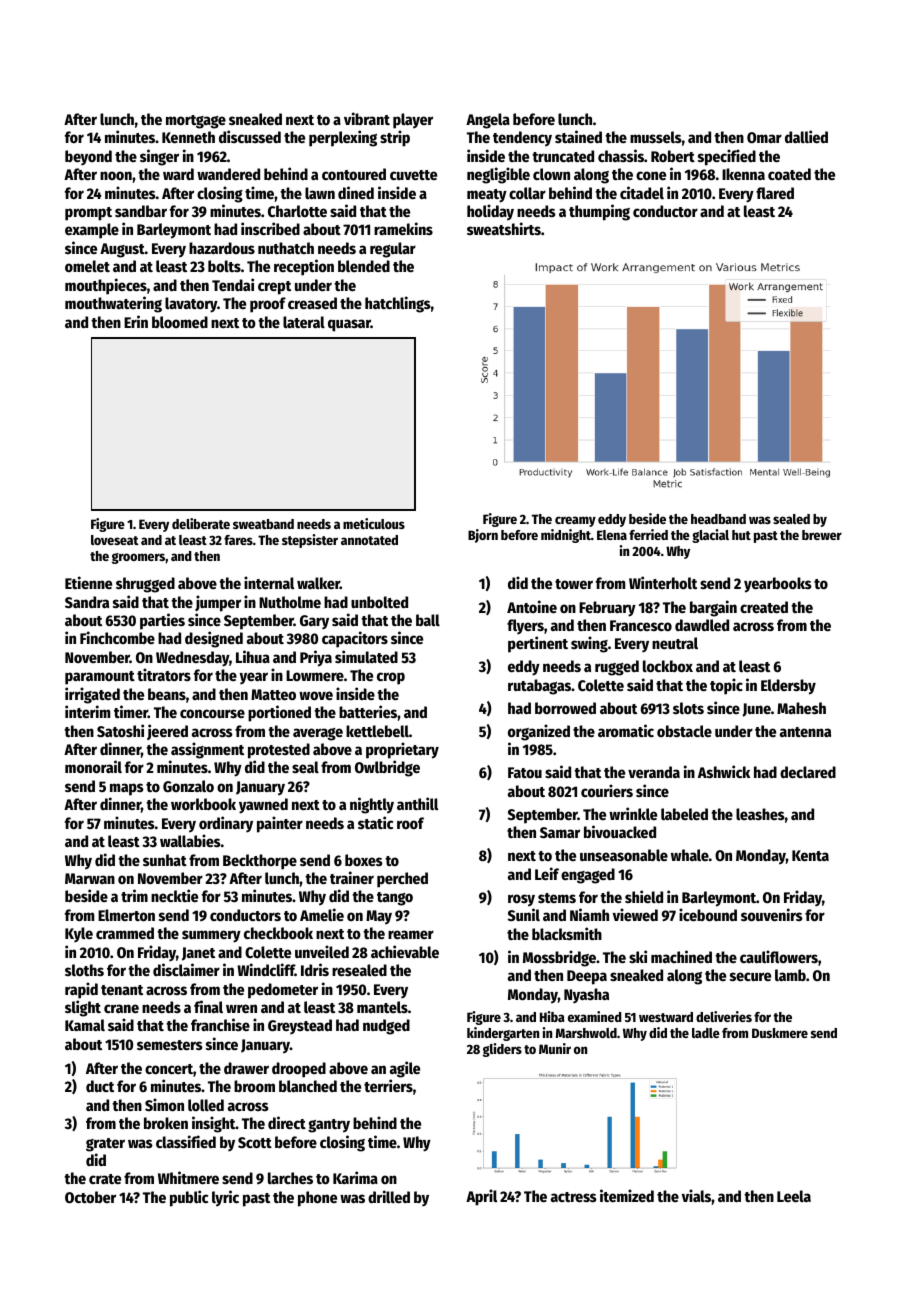 The height and width of the screenshot is (1316, 908). Describe the element at coordinates (90, 878) in the screenshot. I see `Marwan` at that location.
